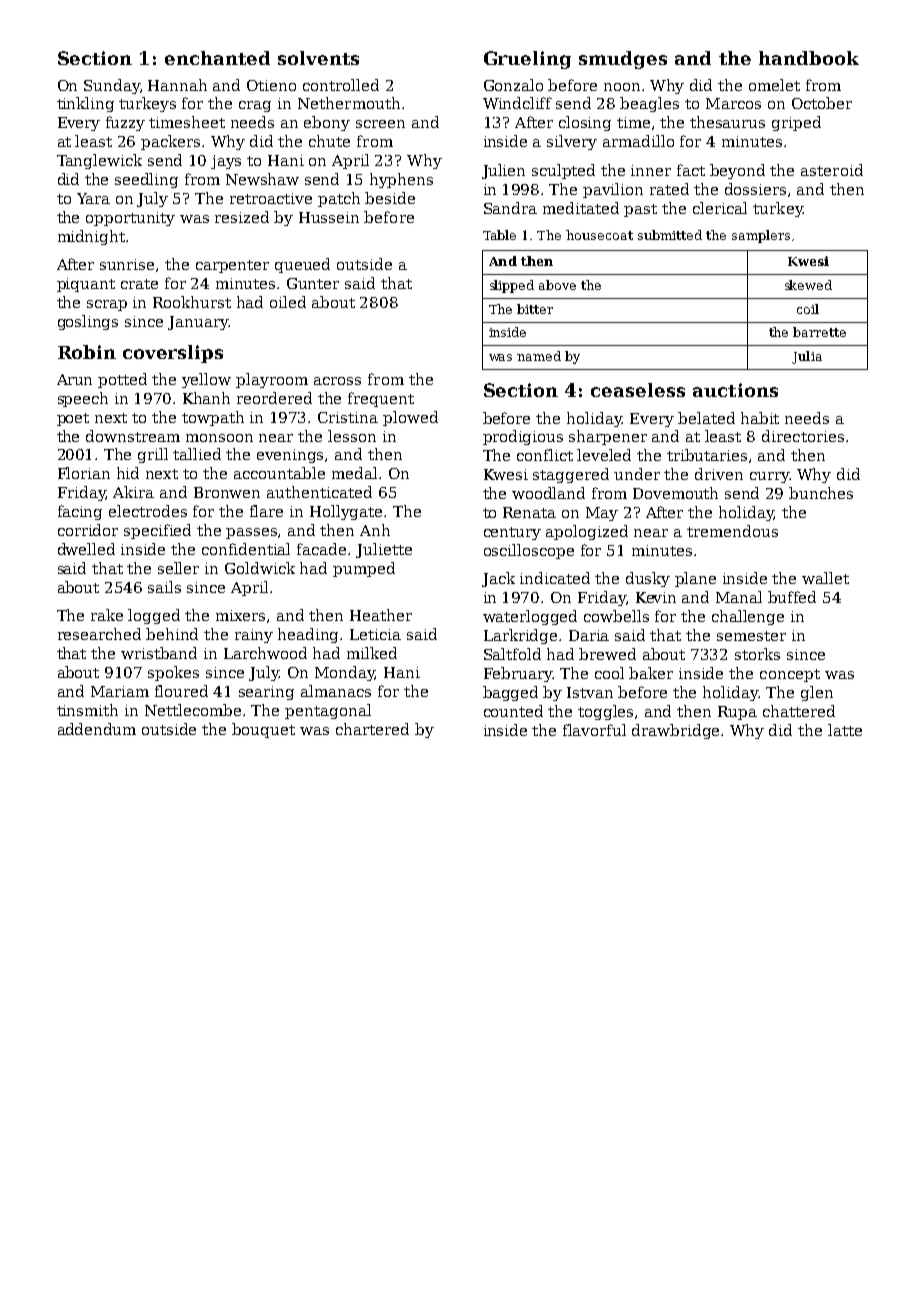 This document has height=1308, width=924. I want to click on solvents, so click(318, 58).
